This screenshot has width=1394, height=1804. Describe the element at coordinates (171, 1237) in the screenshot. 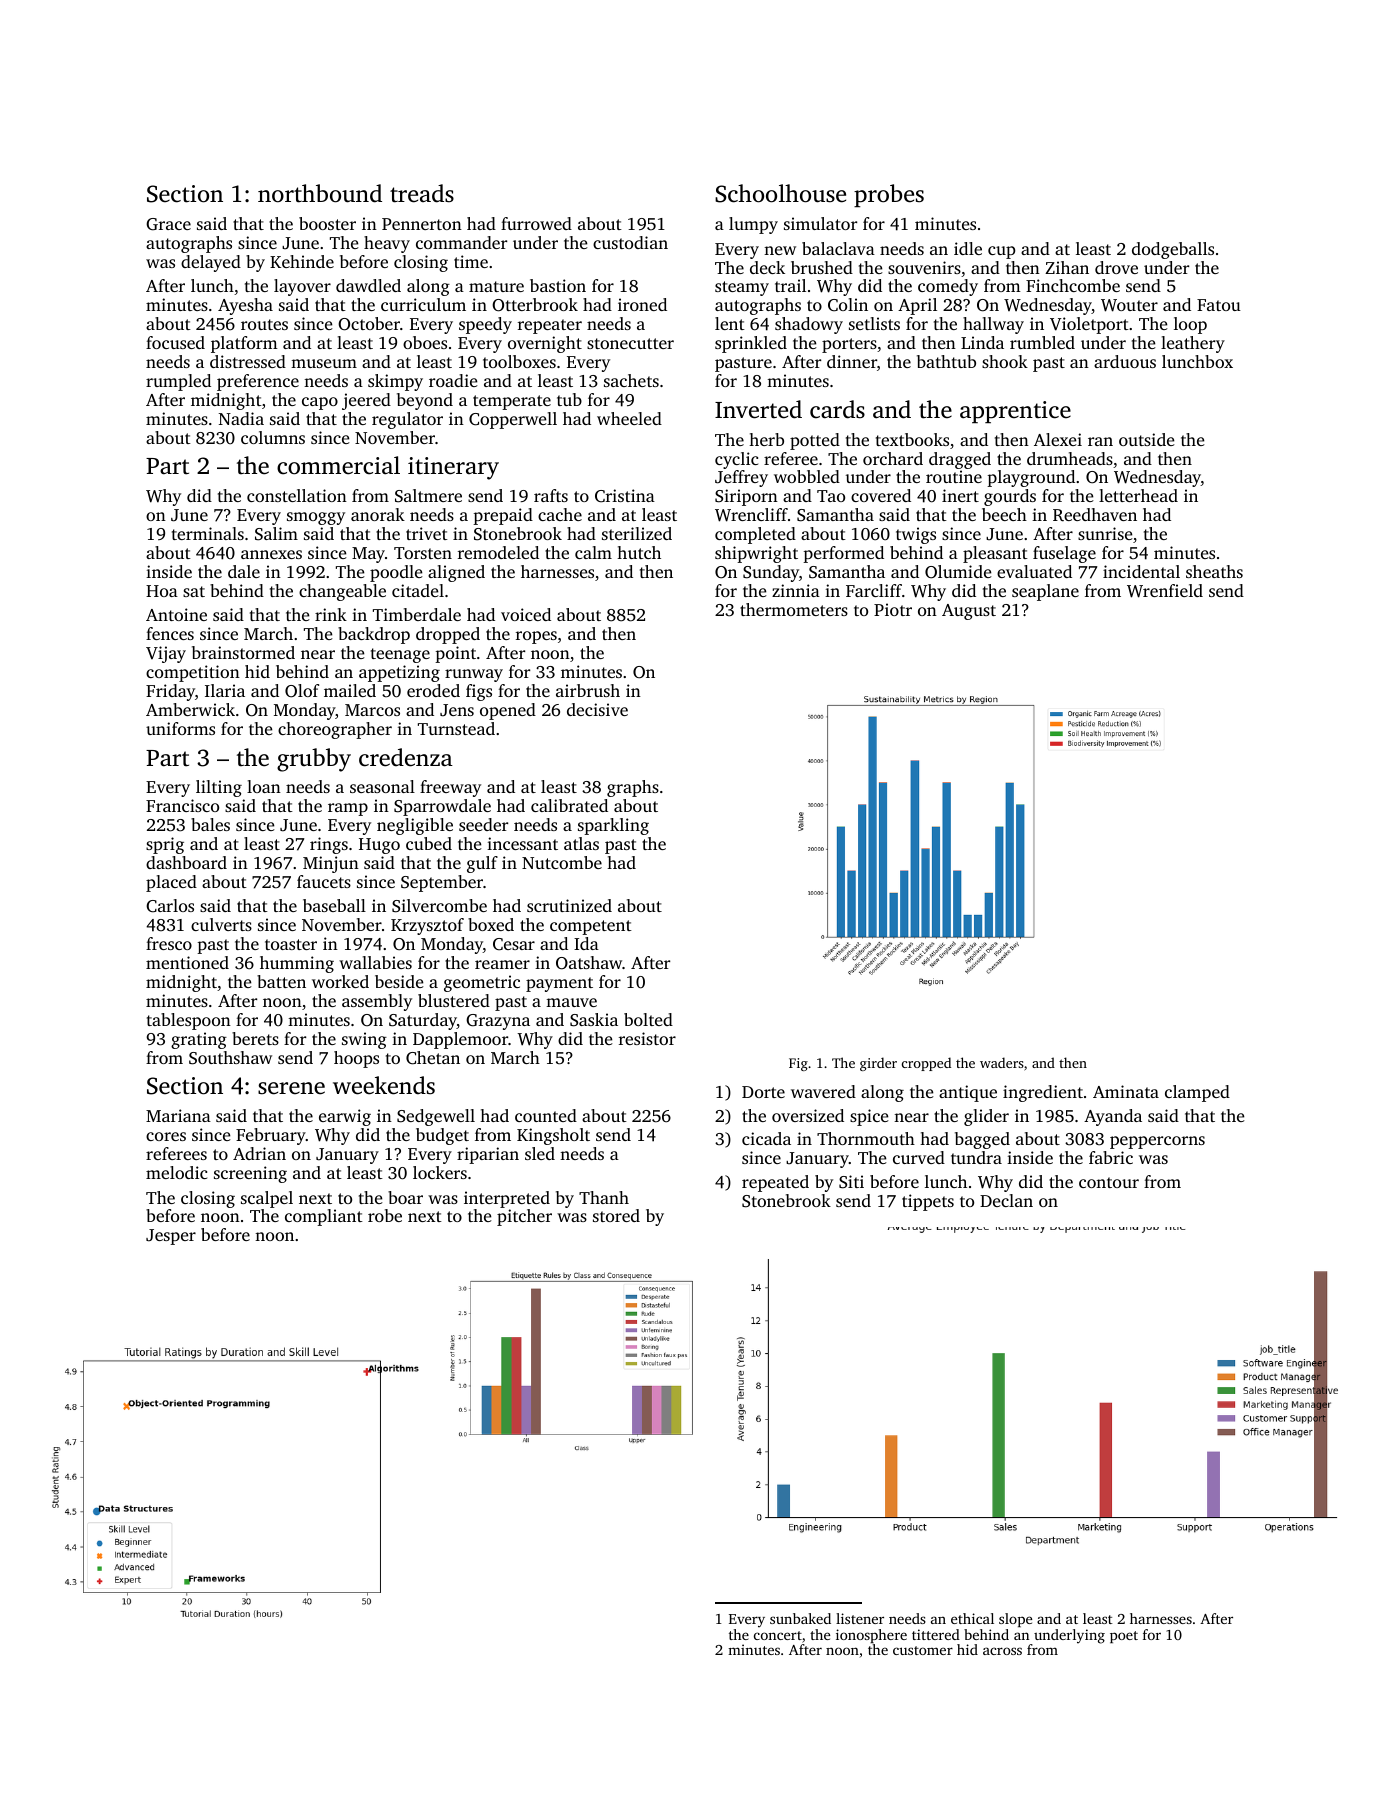

I see `Jesper` at that location.
